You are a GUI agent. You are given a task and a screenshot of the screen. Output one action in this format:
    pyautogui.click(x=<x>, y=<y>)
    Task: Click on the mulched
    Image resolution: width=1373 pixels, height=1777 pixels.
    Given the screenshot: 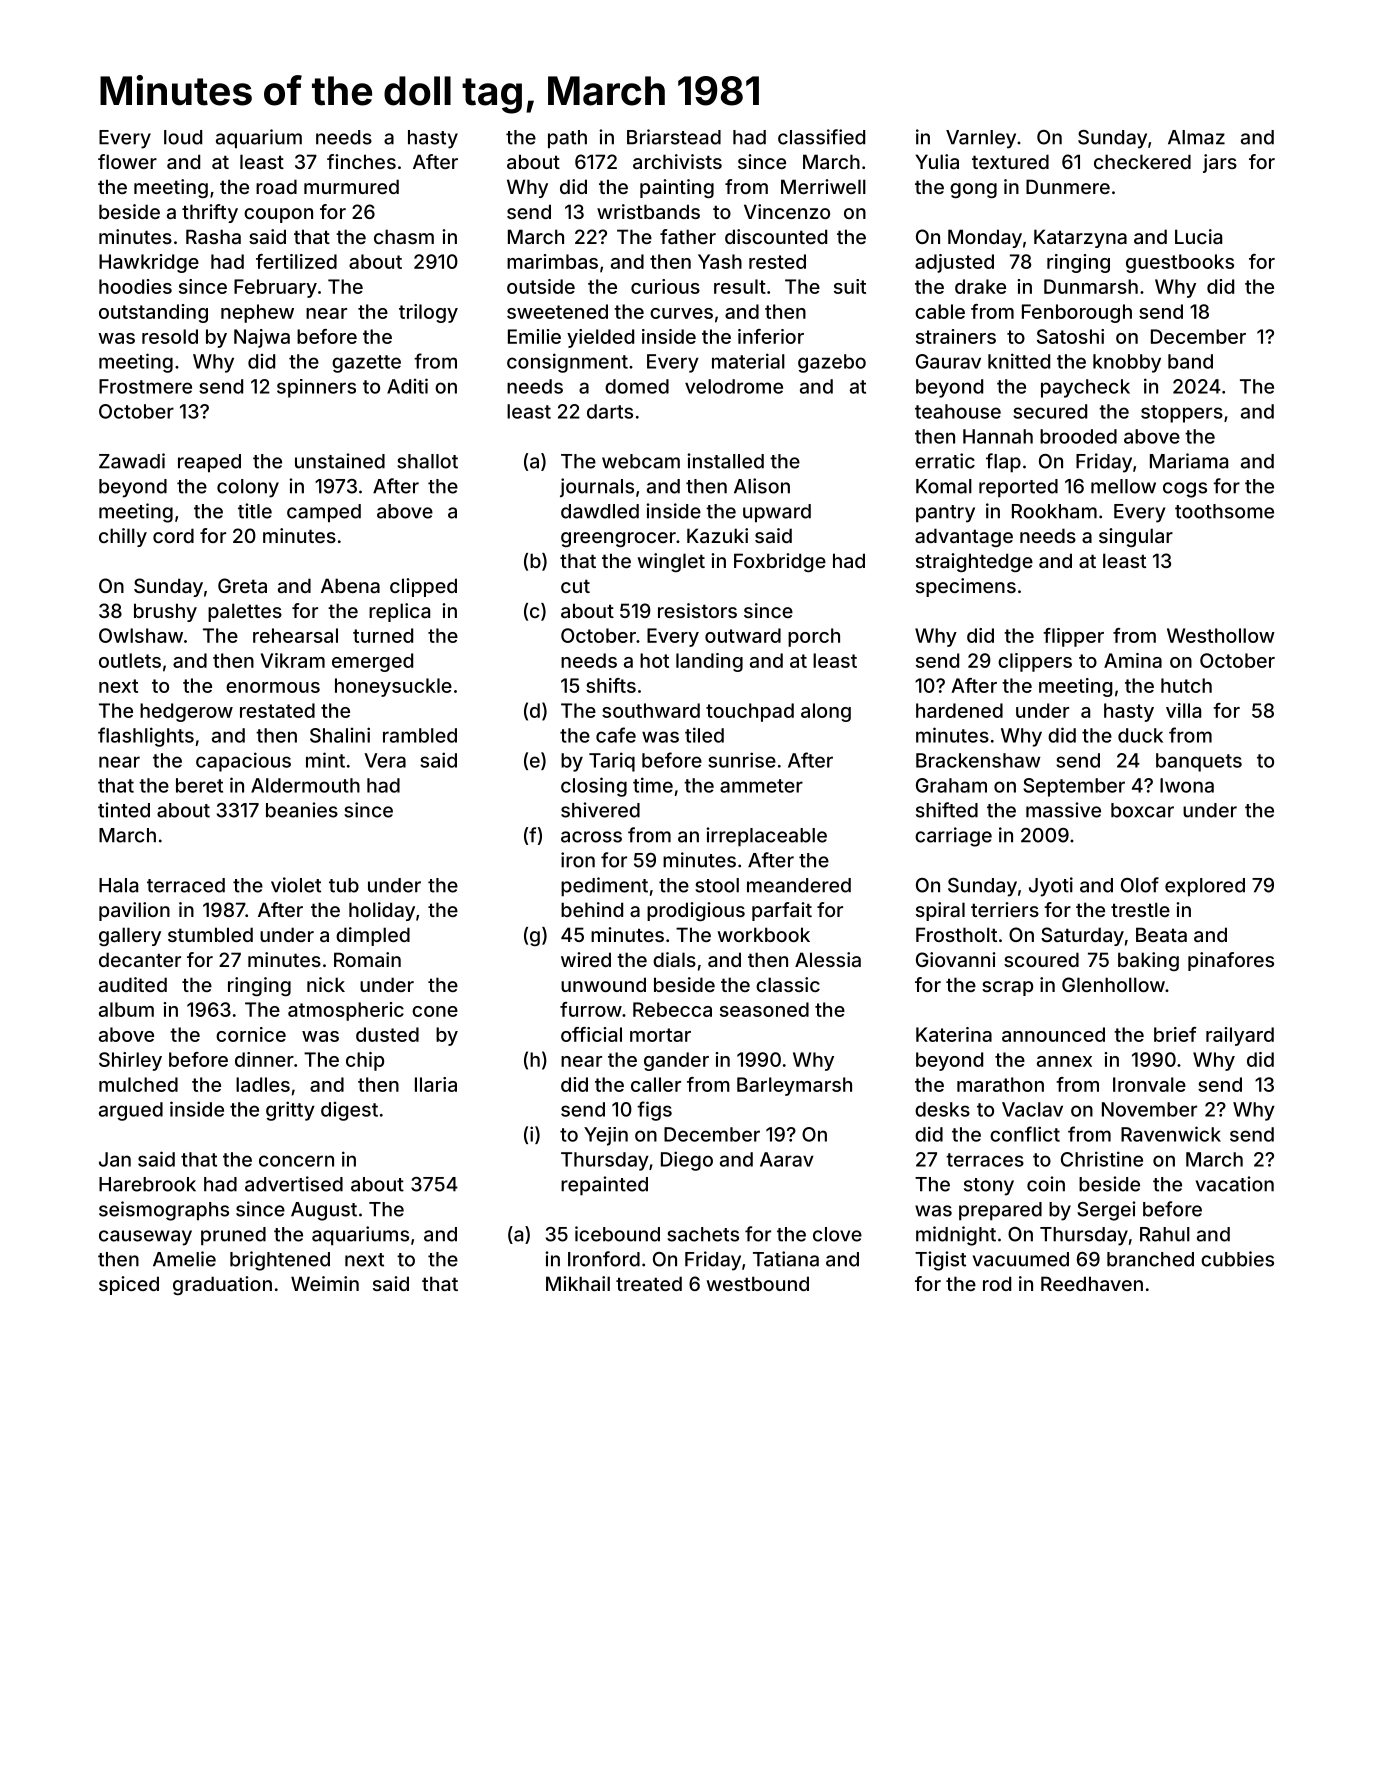 What is the action you would take?
    pyautogui.click(x=138, y=1084)
